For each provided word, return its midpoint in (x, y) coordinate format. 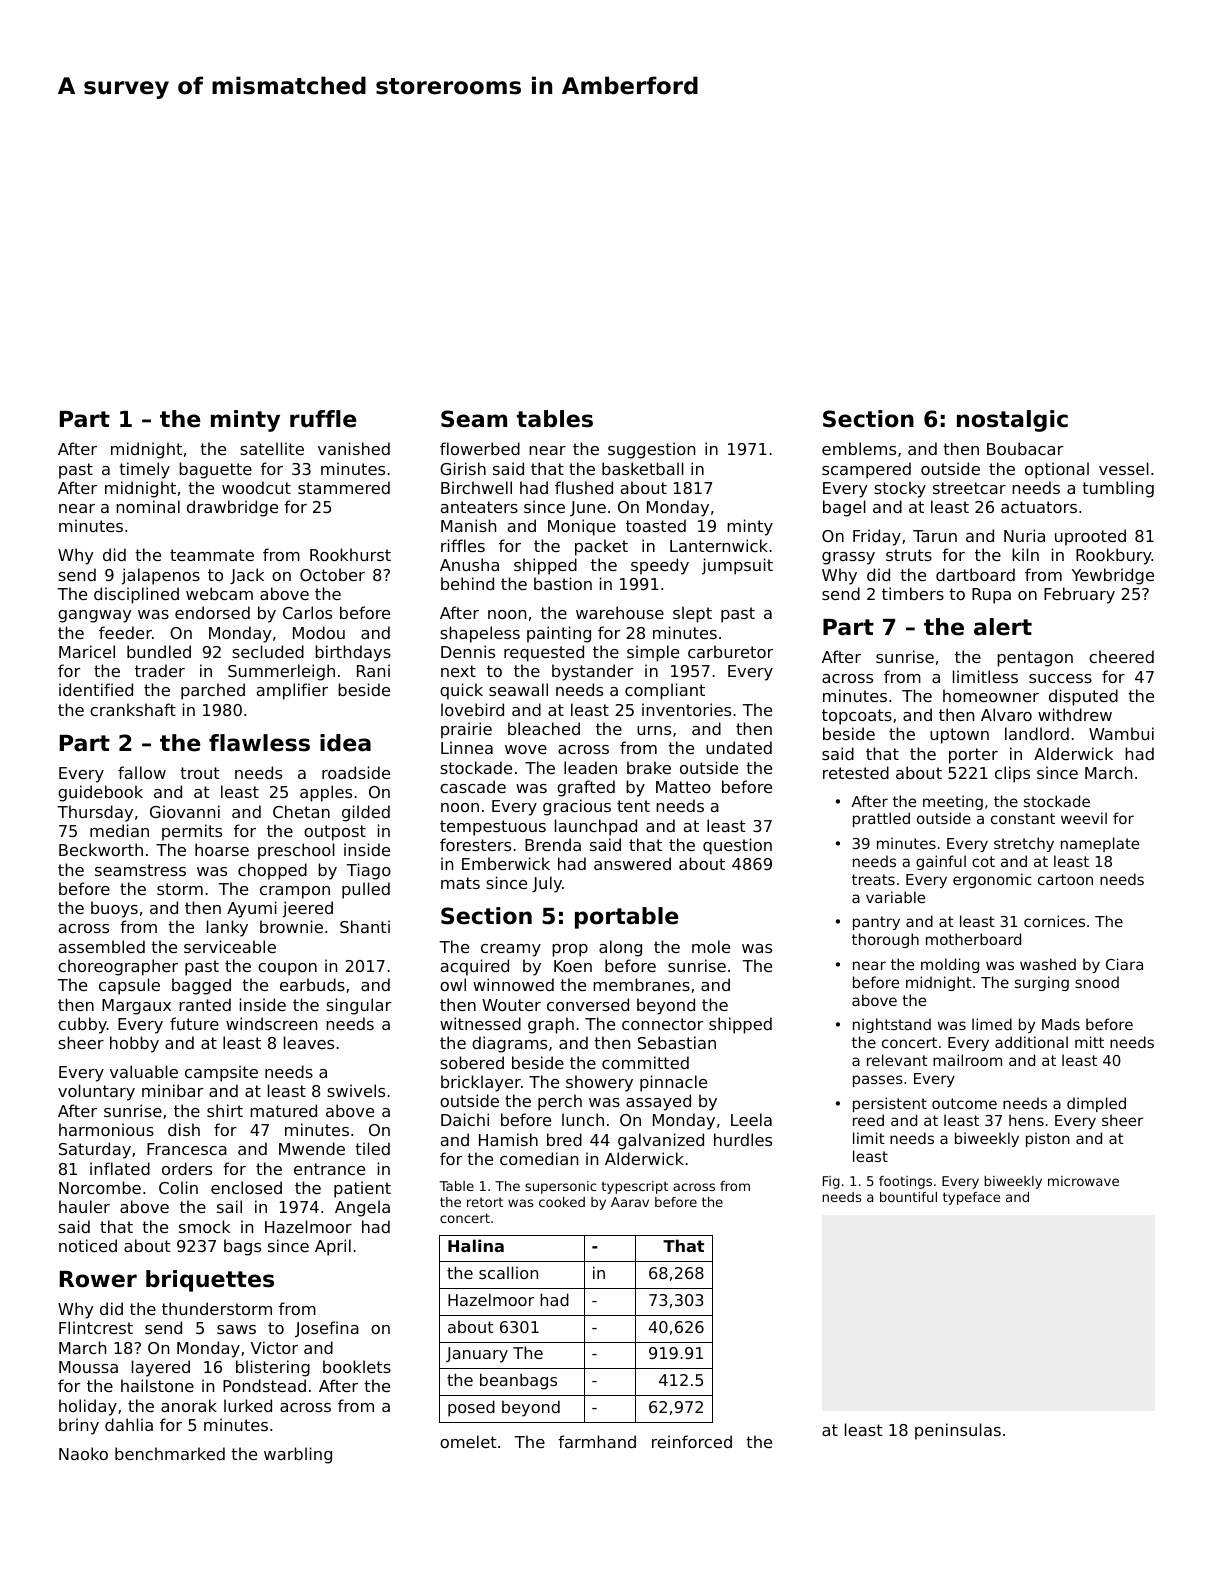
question (737, 846)
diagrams (509, 1044)
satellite (272, 448)
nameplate (1100, 844)
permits (192, 832)
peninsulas (958, 1431)
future (194, 1023)
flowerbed (480, 448)
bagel (844, 508)
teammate (212, 555)
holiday (88, 1407)
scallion (508, 1272)
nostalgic (1012, 421)
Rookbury (1114, 556)
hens (1026, 1120)
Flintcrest (96, 1327)
